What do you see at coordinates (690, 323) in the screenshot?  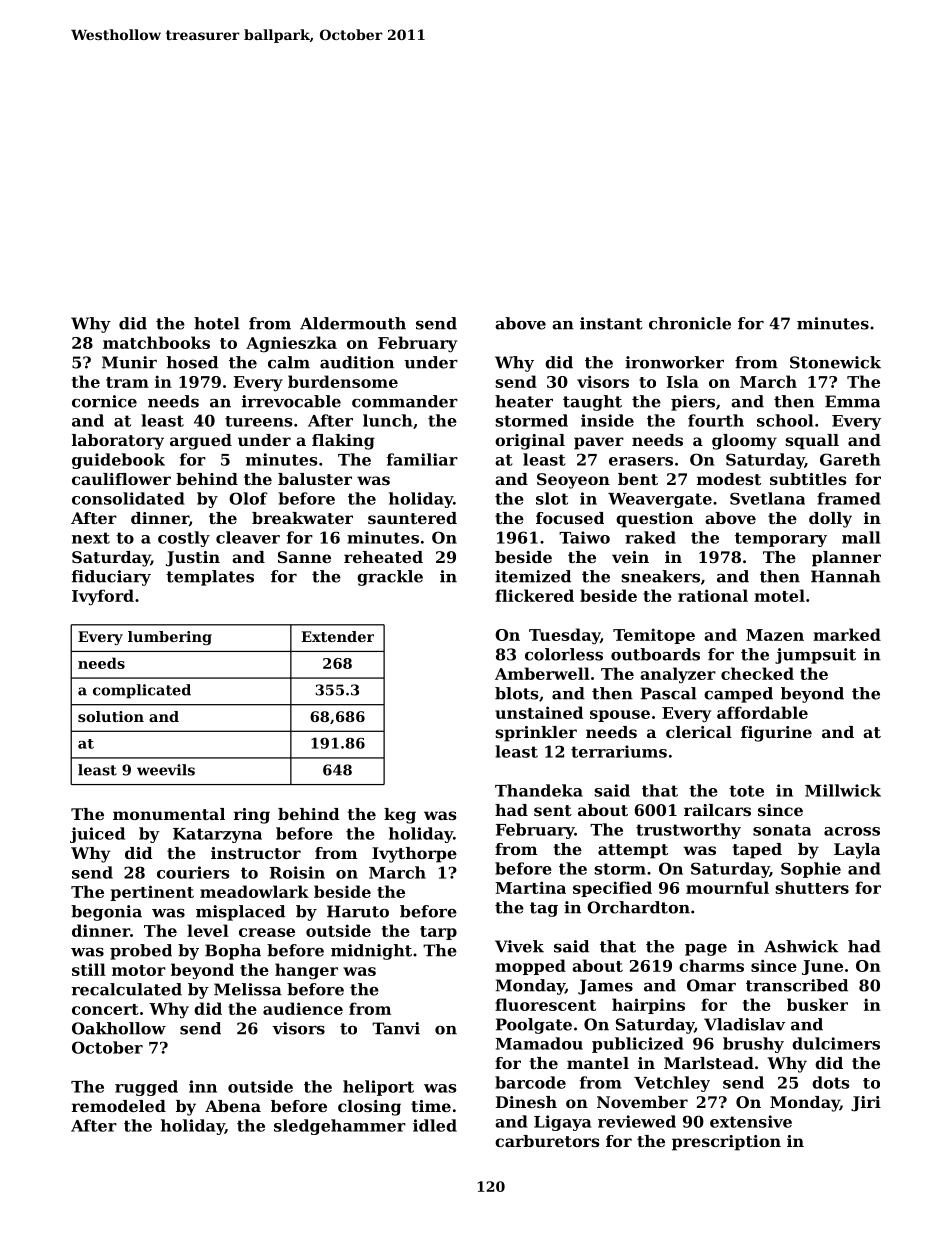 I see `chronicle` at bounding box center [690, 323].
